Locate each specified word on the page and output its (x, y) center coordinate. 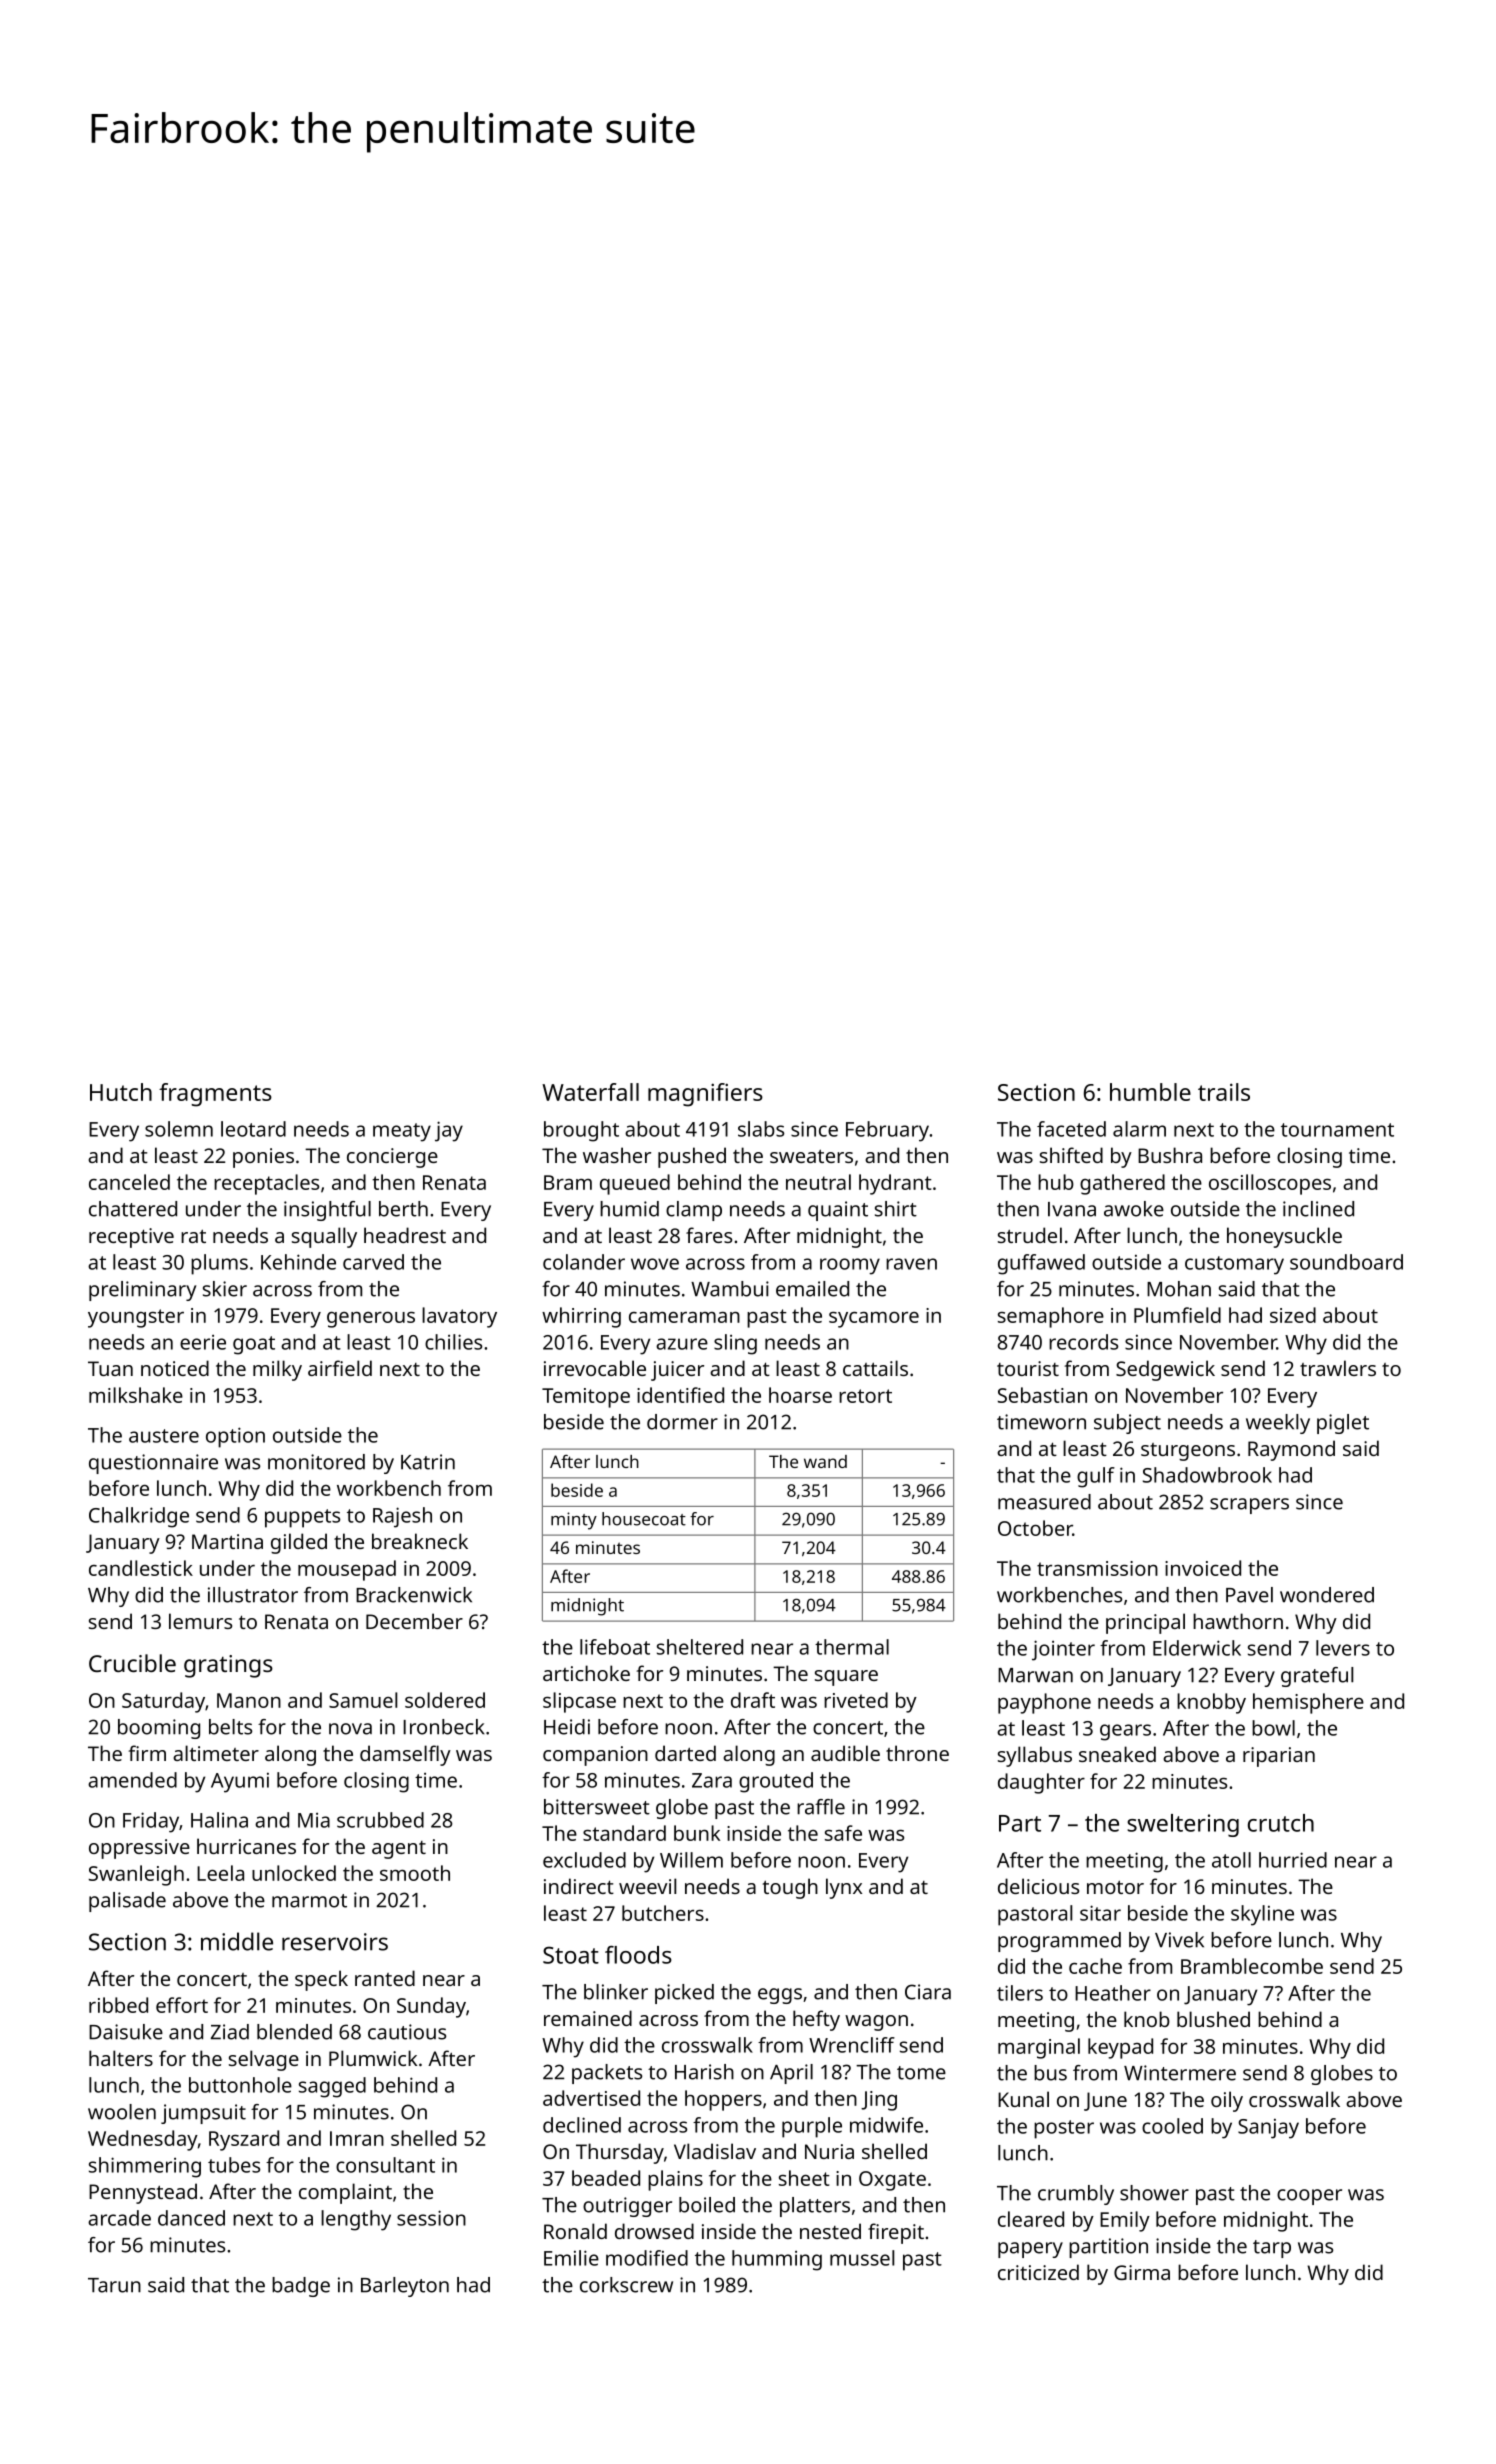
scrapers (1249, 1506)
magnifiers (705, 1095)
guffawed (1041, 1264)
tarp (1272, 2249)
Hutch (121, 1092)
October (1035, 1528)
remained (588, 2018)
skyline (1262, 1915)
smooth (415, 1873)
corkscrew (626, 2285)
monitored (316, 1462)
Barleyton (405, 2287)
